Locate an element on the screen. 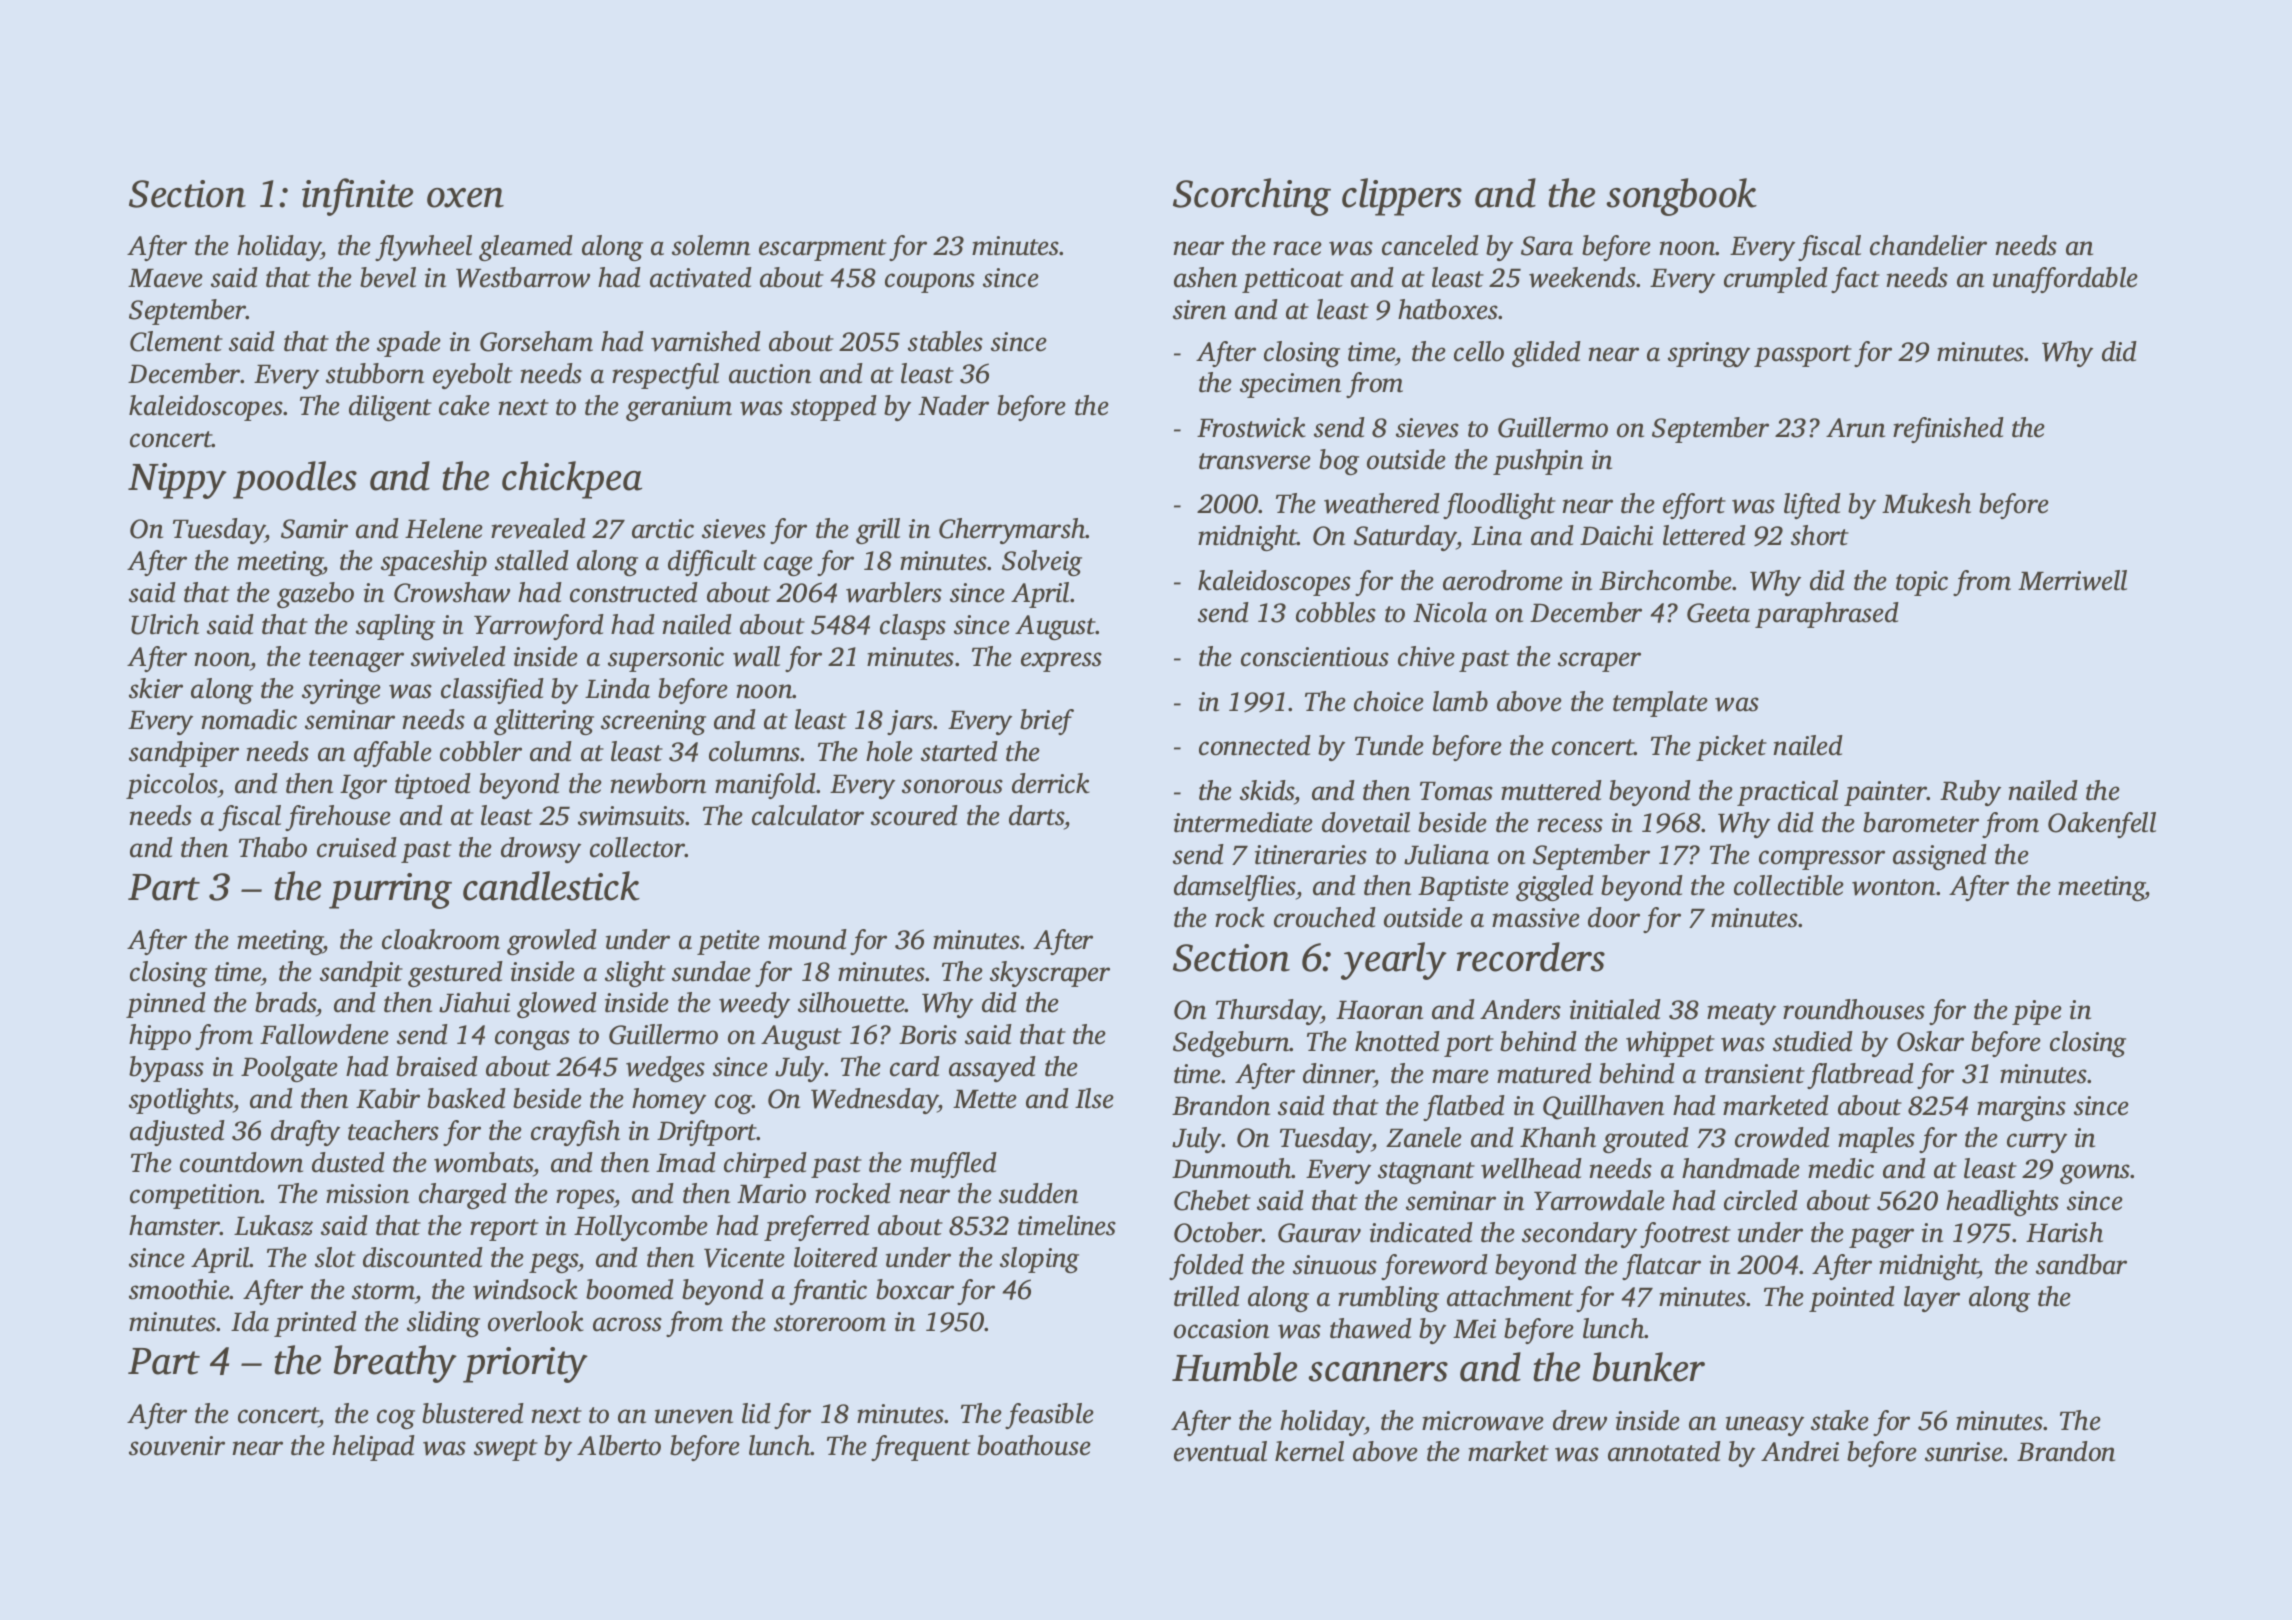 The width and height of the screenshot is (2292, 1620). yearly is located at coordinates (1394, 961).
